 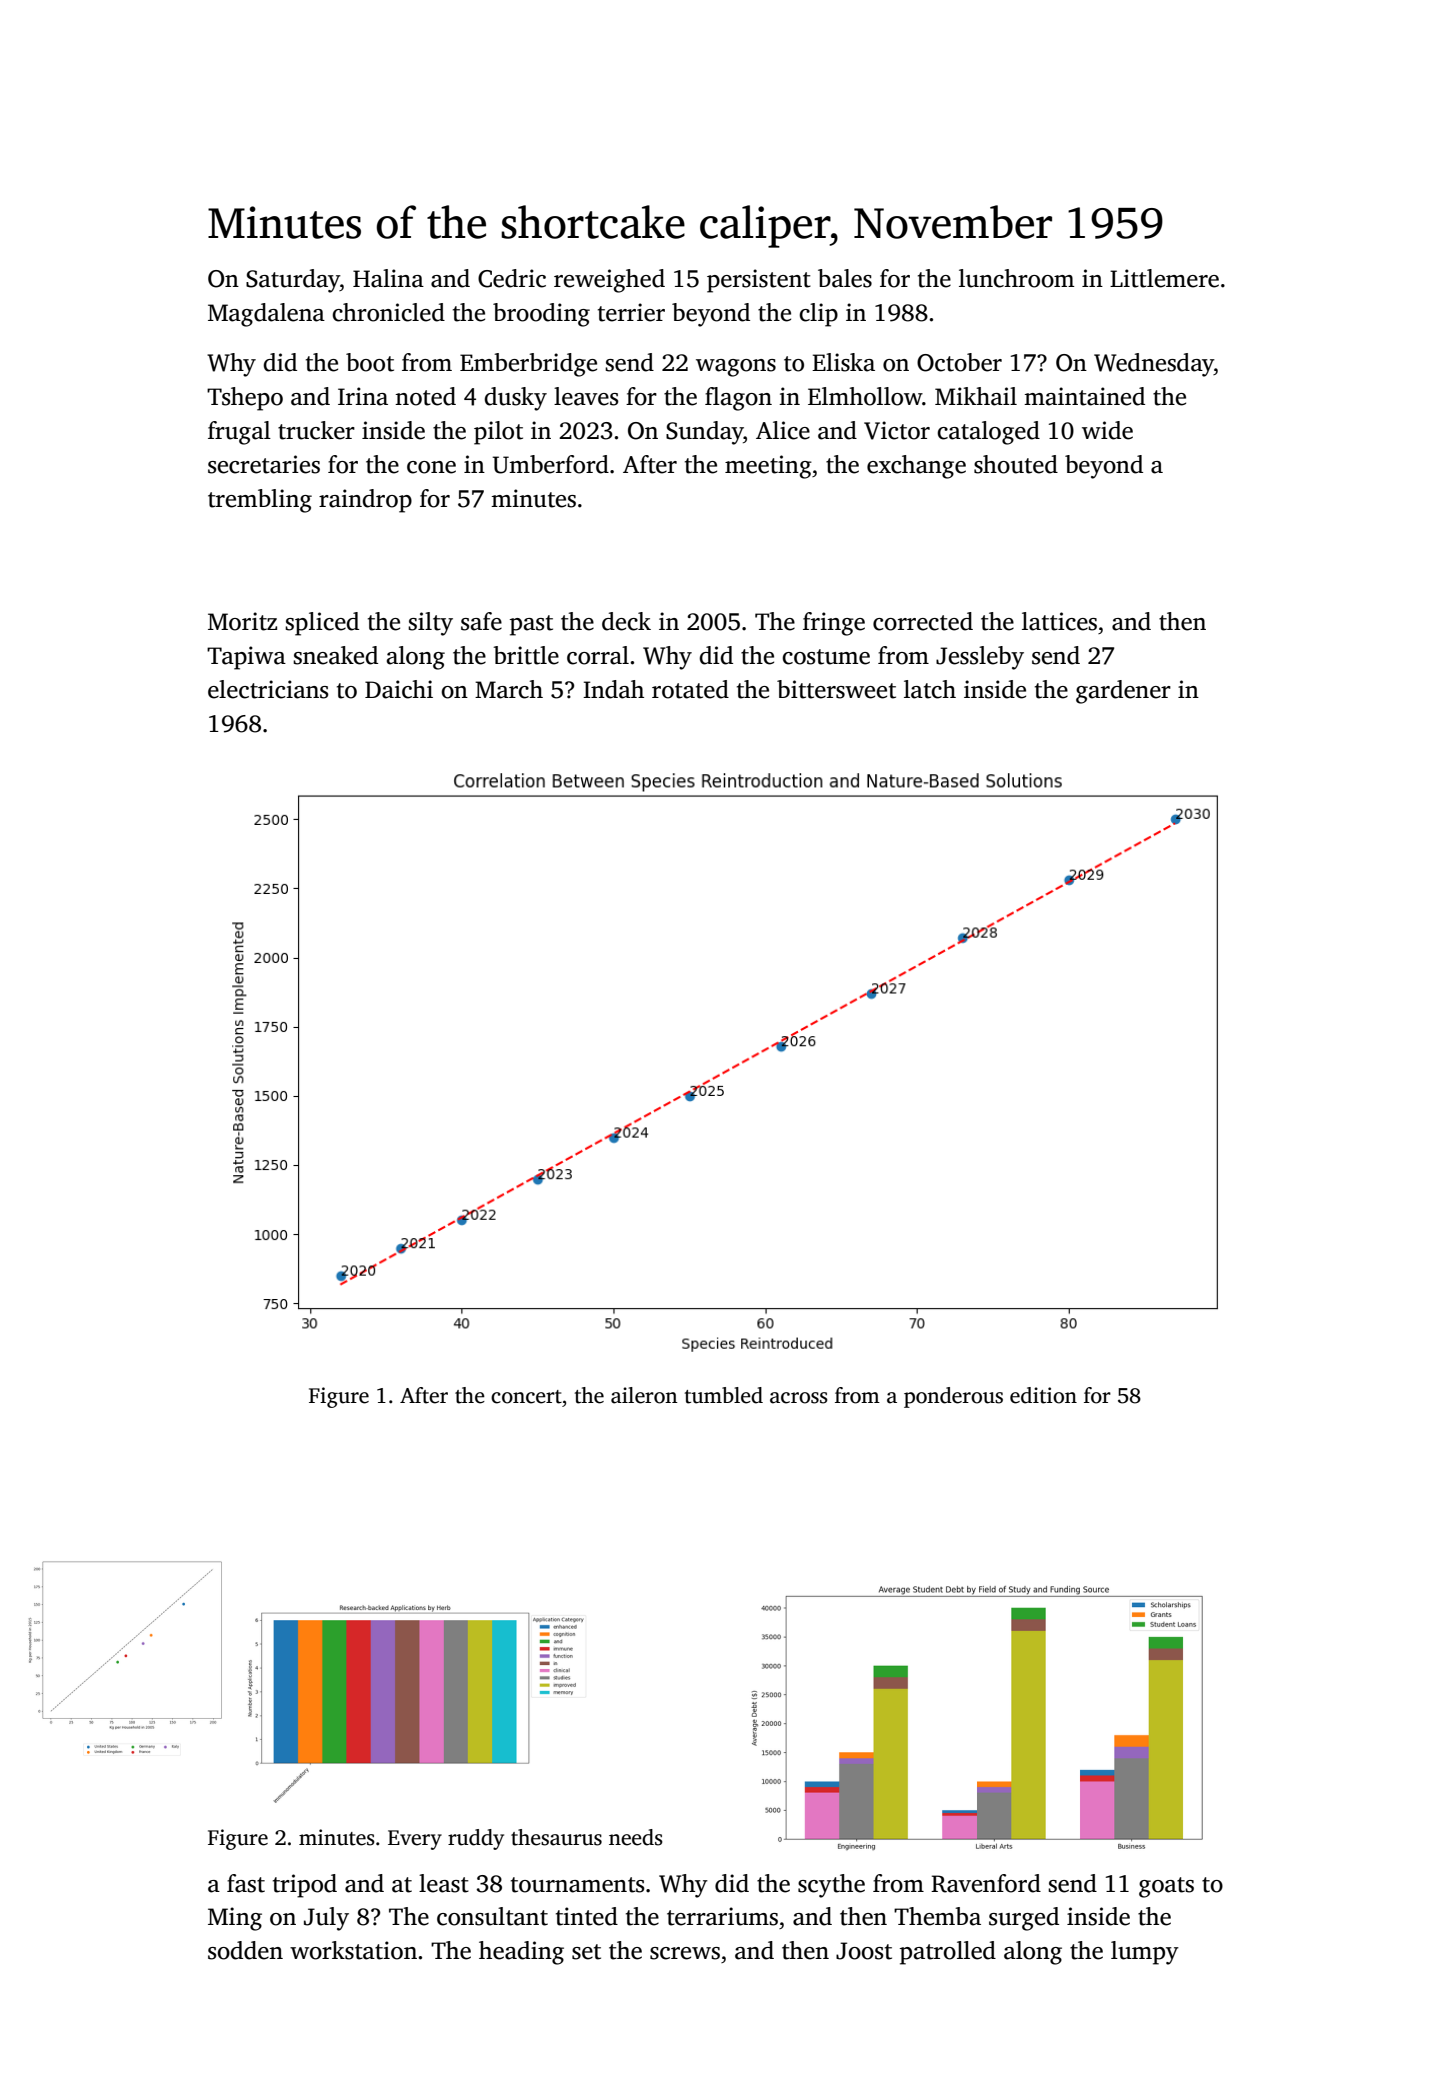 I want to click on Littlemere, so click(x=1164, y=278).
